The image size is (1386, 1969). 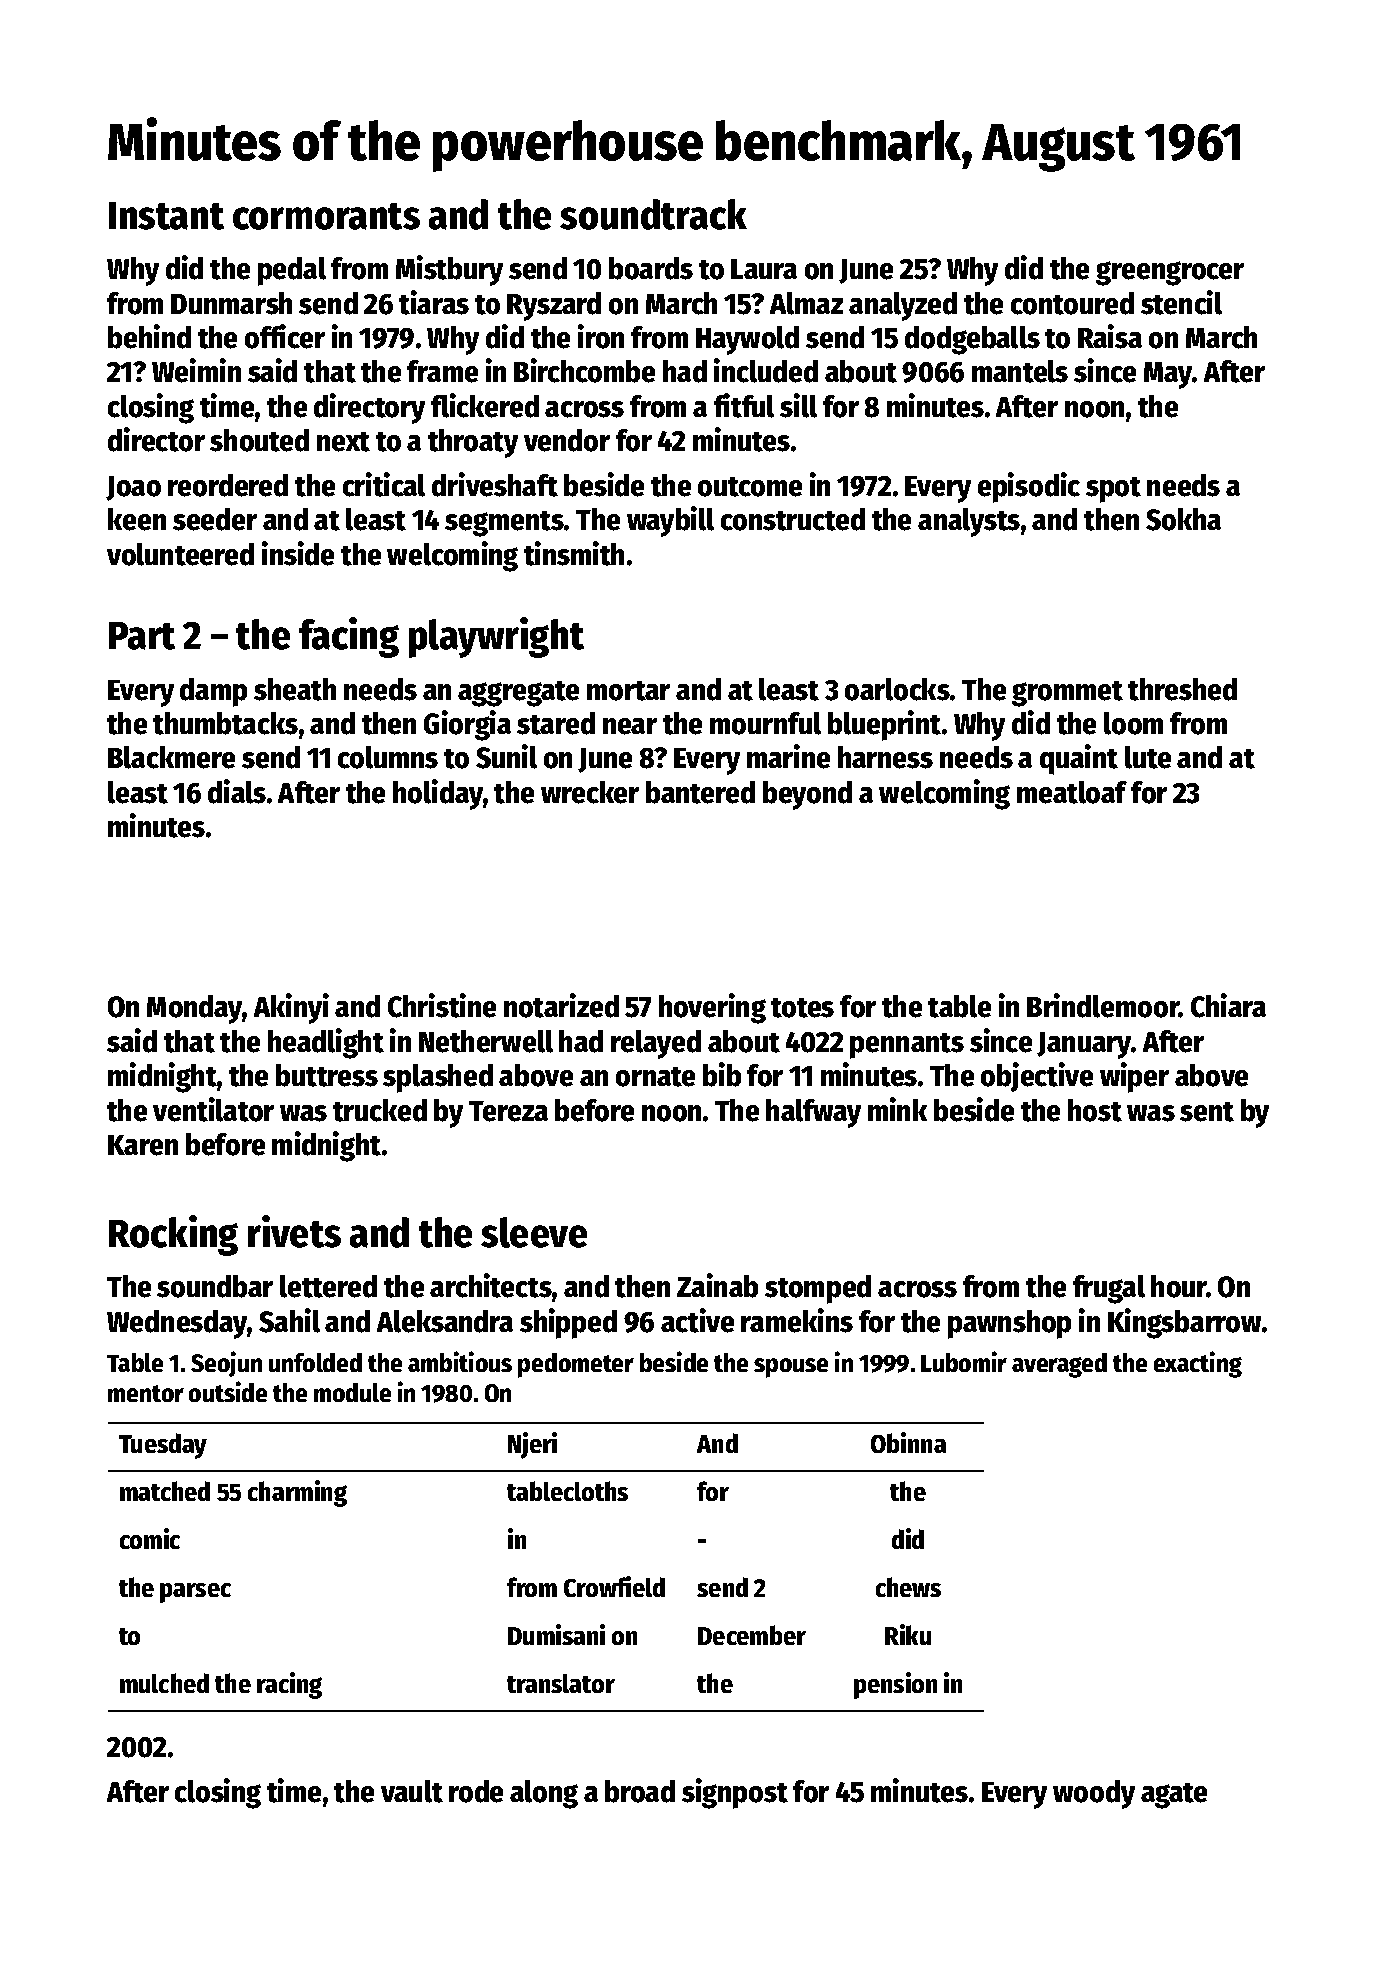 I want to click on along, so click(x=544, y=1794).
